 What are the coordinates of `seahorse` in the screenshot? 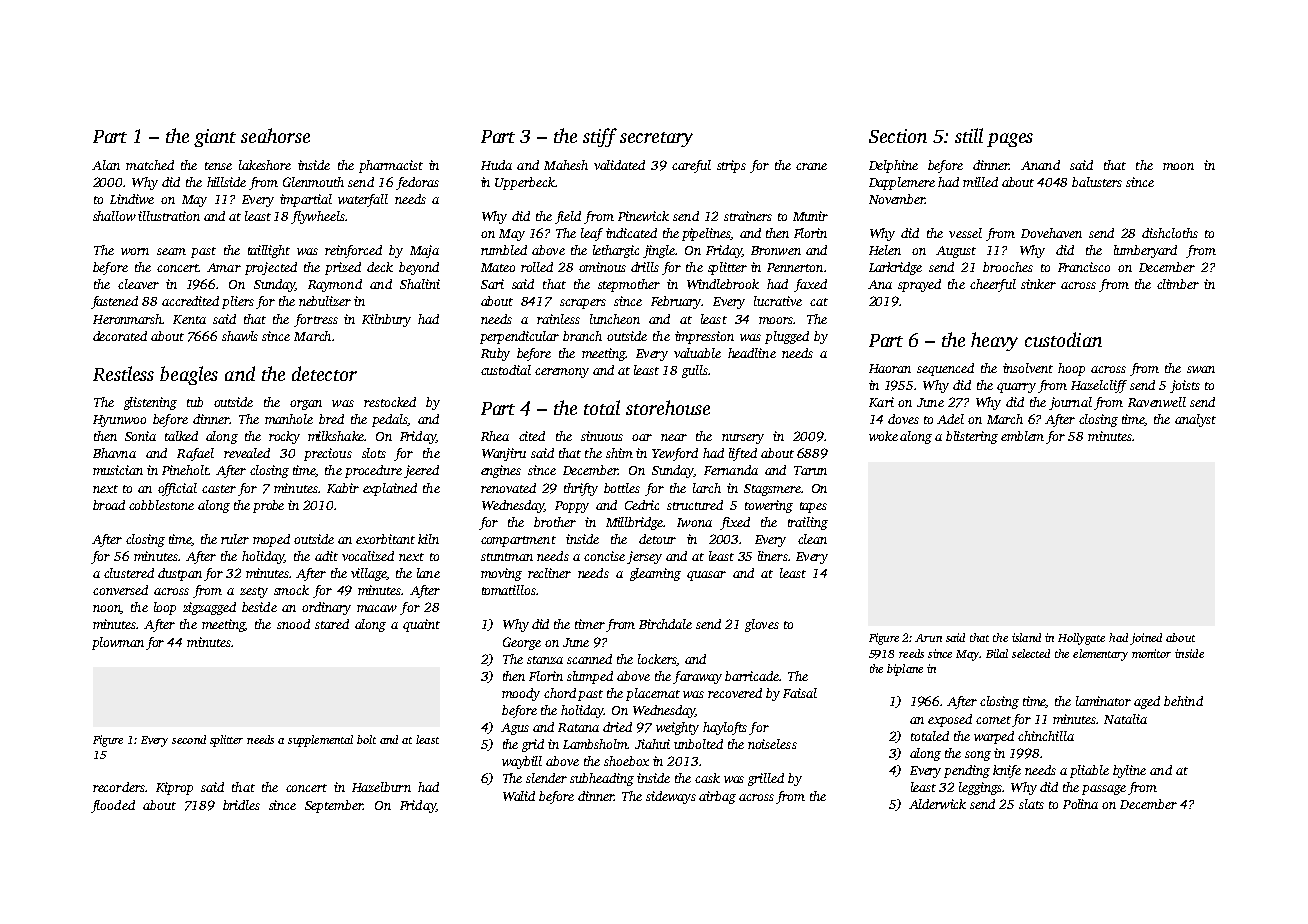 It's located at (275, 135).
